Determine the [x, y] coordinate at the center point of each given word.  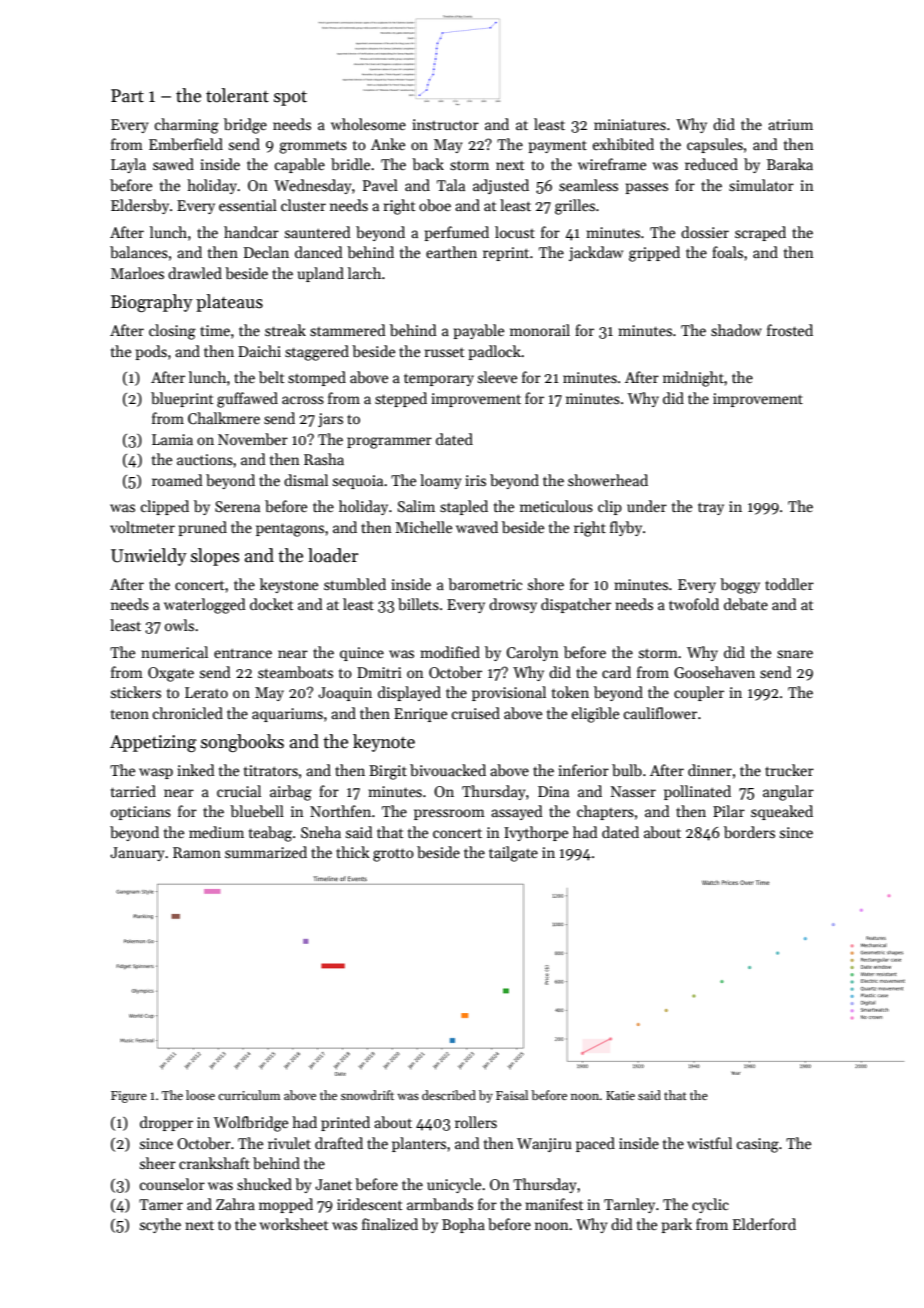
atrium [790, 124]
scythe [160, 1225]
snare [795, 654]
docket [272, 604]
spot [290, 98]
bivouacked [448, 770]
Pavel [380, 185]
